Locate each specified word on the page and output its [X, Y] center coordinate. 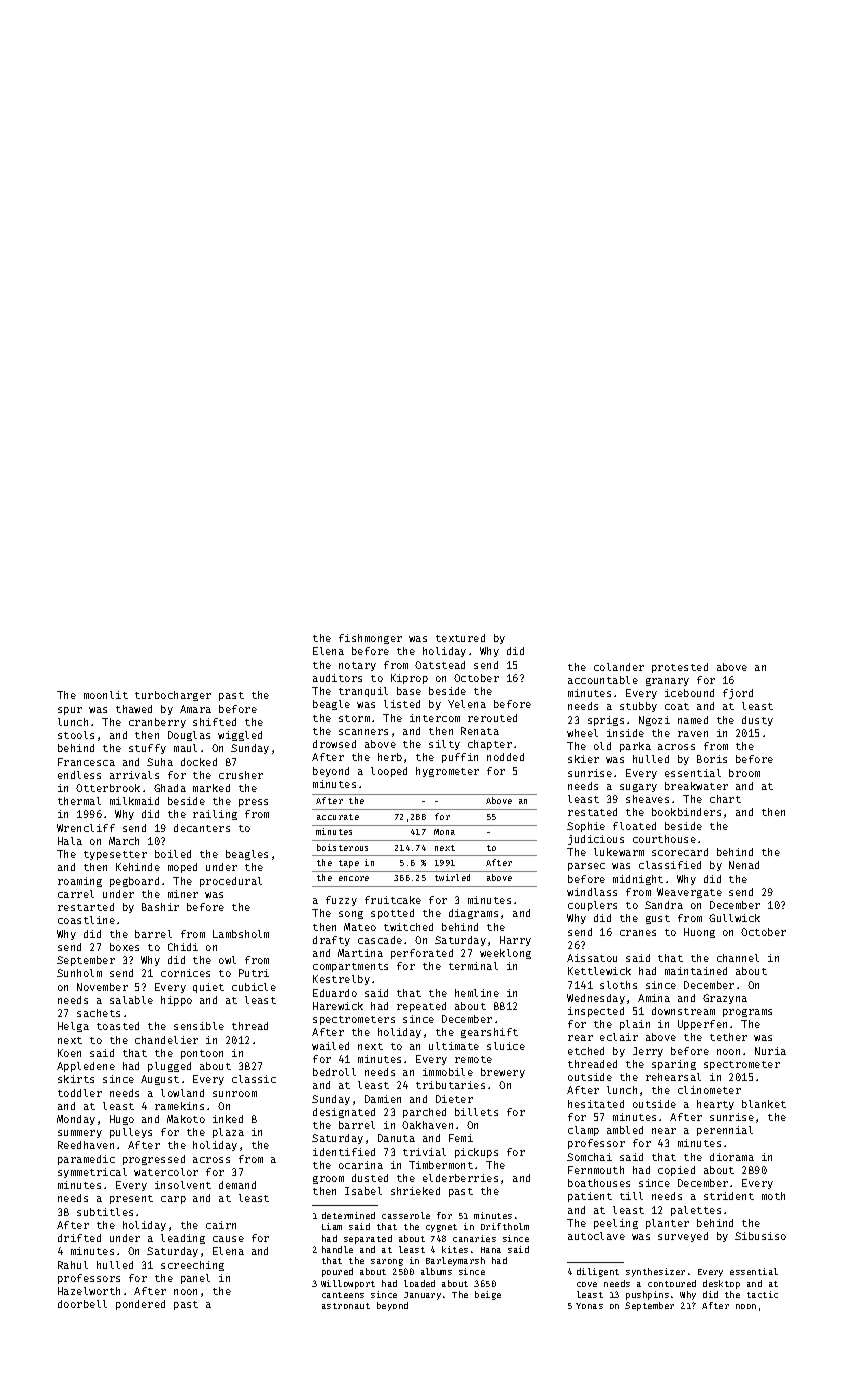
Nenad [744, 865]
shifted [214, 722]
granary [667, 682]
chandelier [166, 1040]
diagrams [473, 914]
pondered [140, 1305]
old [602, 746]
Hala [70, 841]
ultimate [454, 1046]
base [409, 691]
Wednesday [596, 999]
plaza [228, 1133]
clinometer [709, 1090]
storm [354, 718]
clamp [583, 1131]
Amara [195, 709]
